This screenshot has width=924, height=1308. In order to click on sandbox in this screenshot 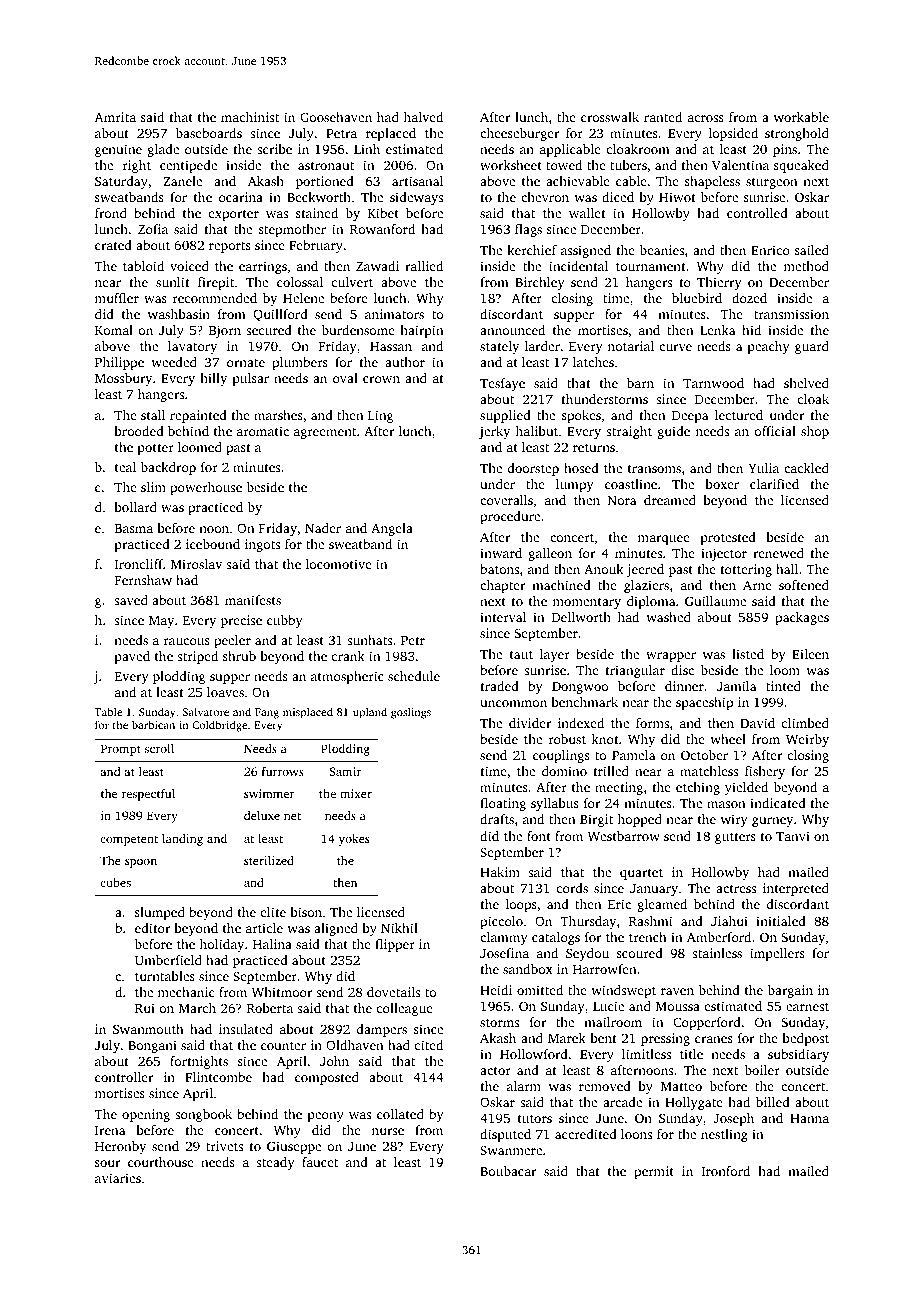, I will do `click(528, 969)`.
